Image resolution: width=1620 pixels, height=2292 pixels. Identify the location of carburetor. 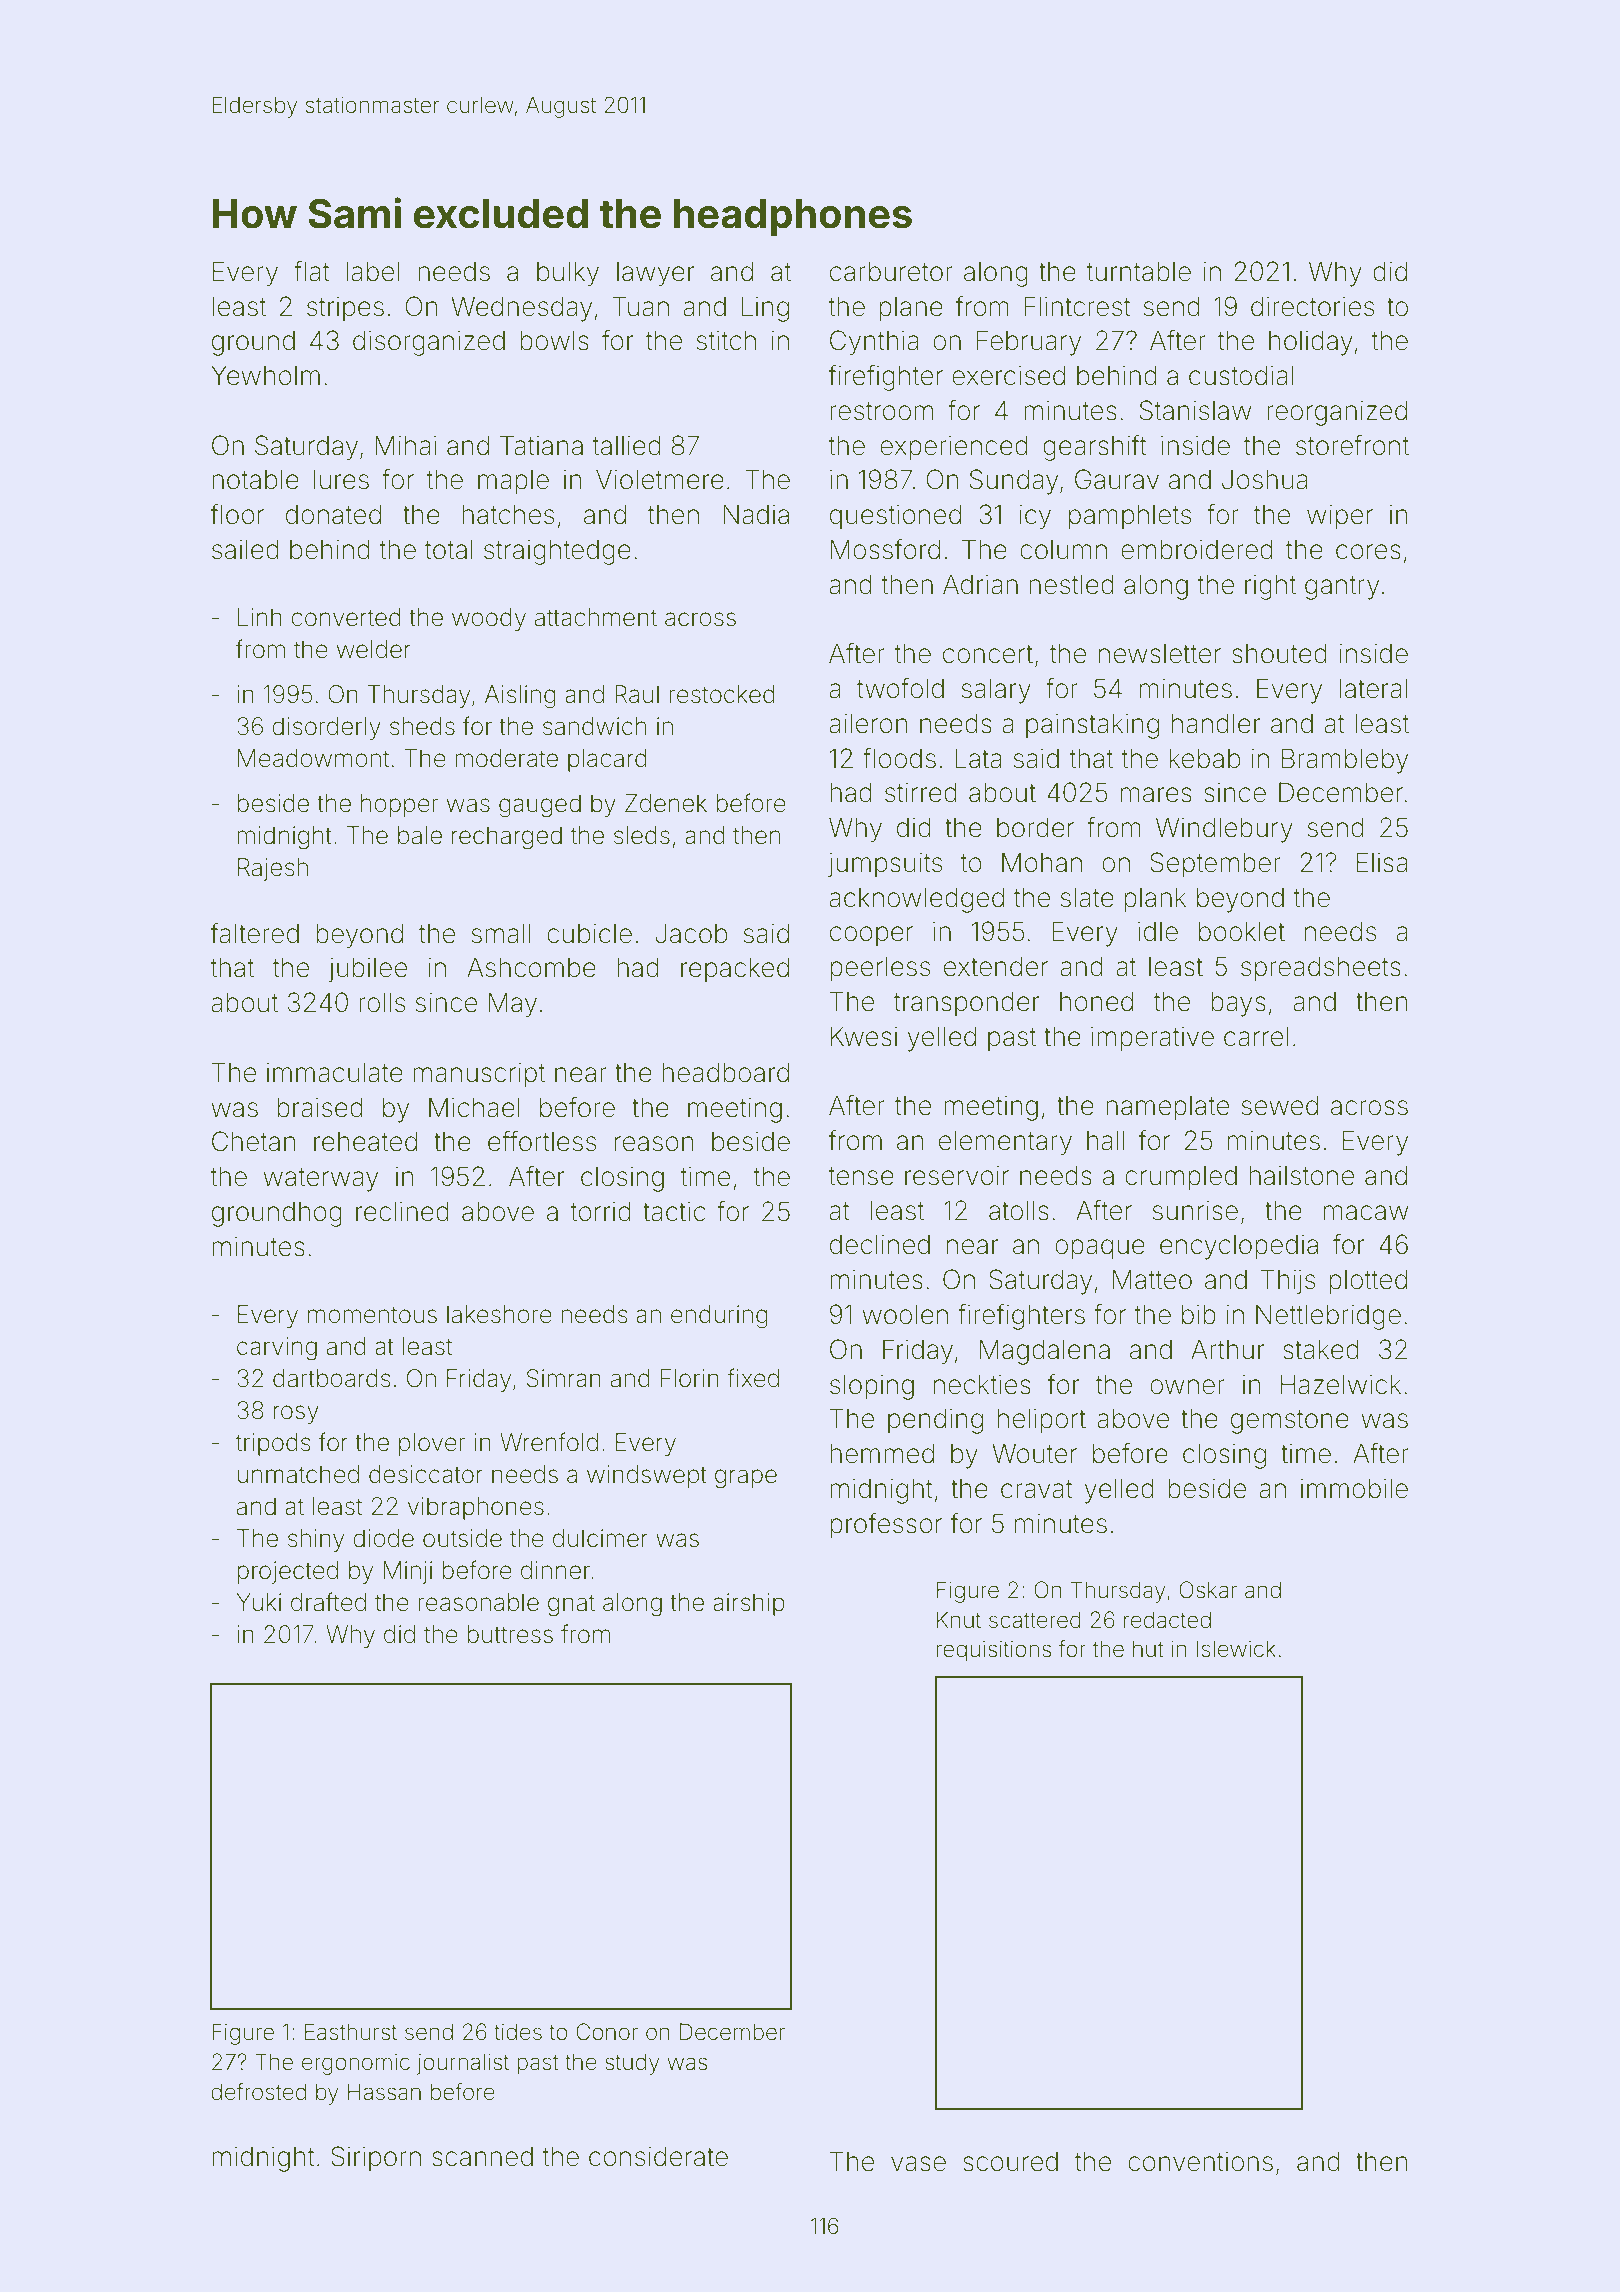
(891, 271).
